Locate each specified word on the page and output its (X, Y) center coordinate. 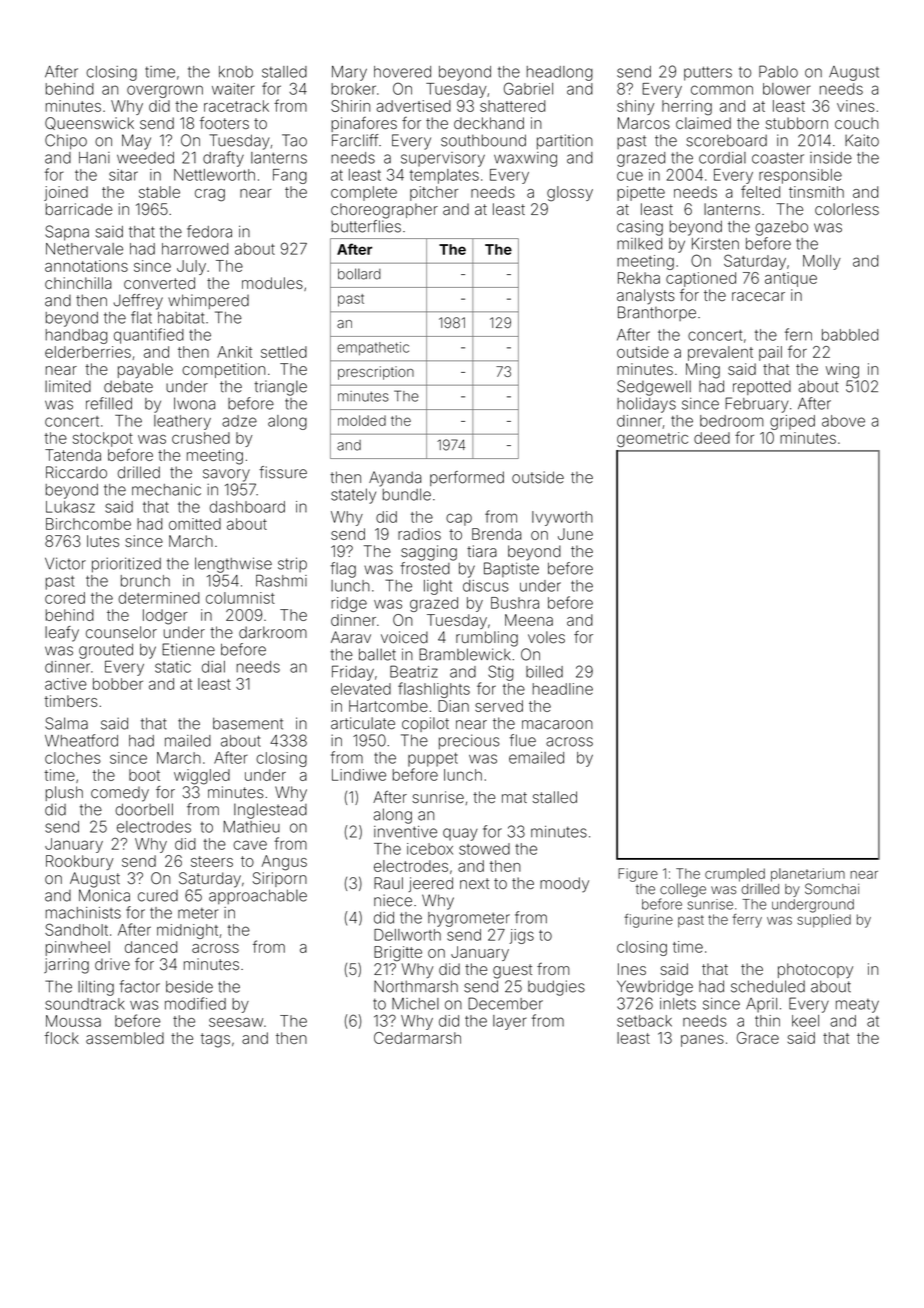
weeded (145, 158)
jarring (66, 966)
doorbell (144, 809)
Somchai (832, 889)
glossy (570, 194)
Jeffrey (138, 302)
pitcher (434, 193)
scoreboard (726, 140)
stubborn (797, 123)
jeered (431, 884)
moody (564, 885)
